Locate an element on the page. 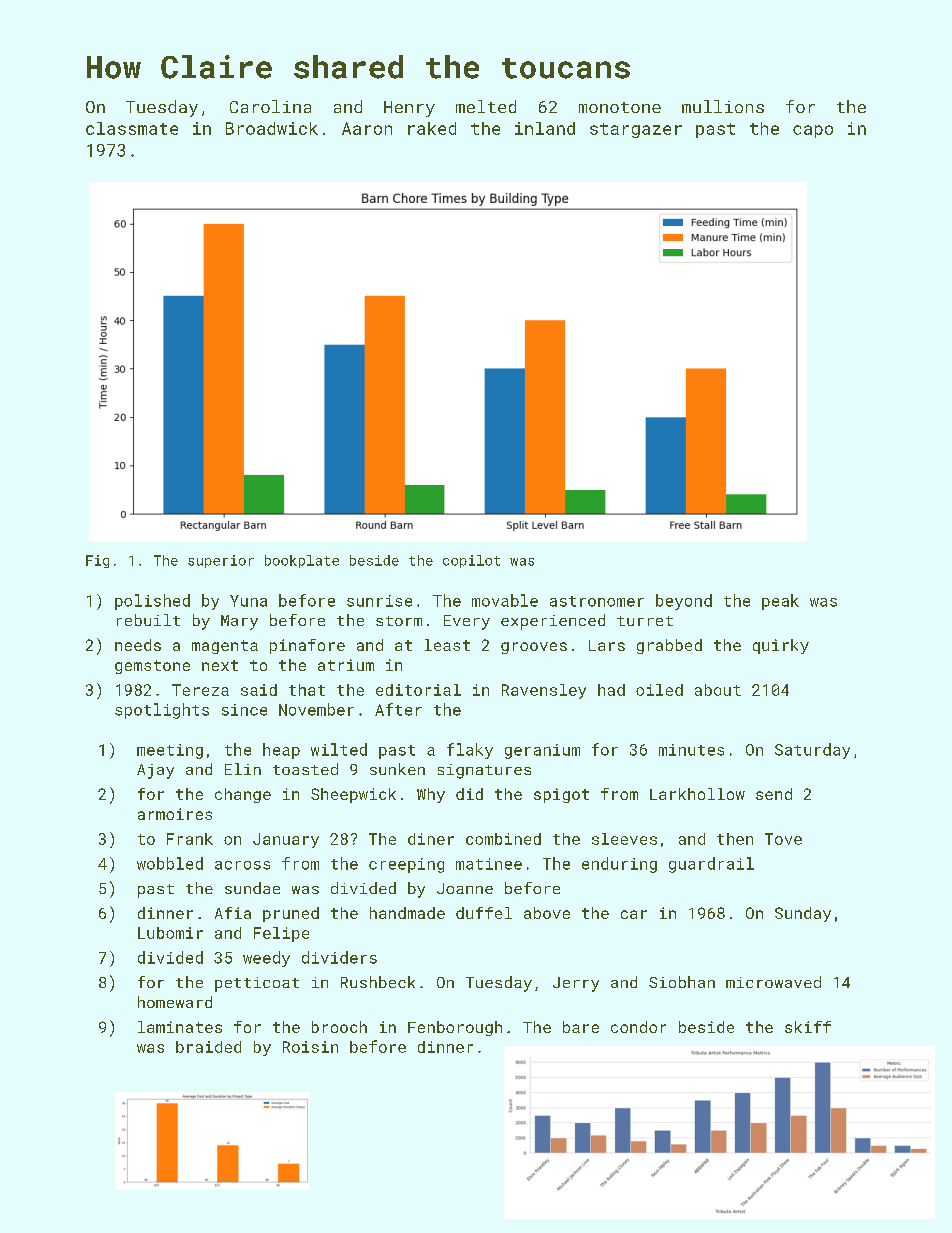 Image resolution: width=952 pixels, height=1233 pixels. send is located at coordinates (774, 794).
